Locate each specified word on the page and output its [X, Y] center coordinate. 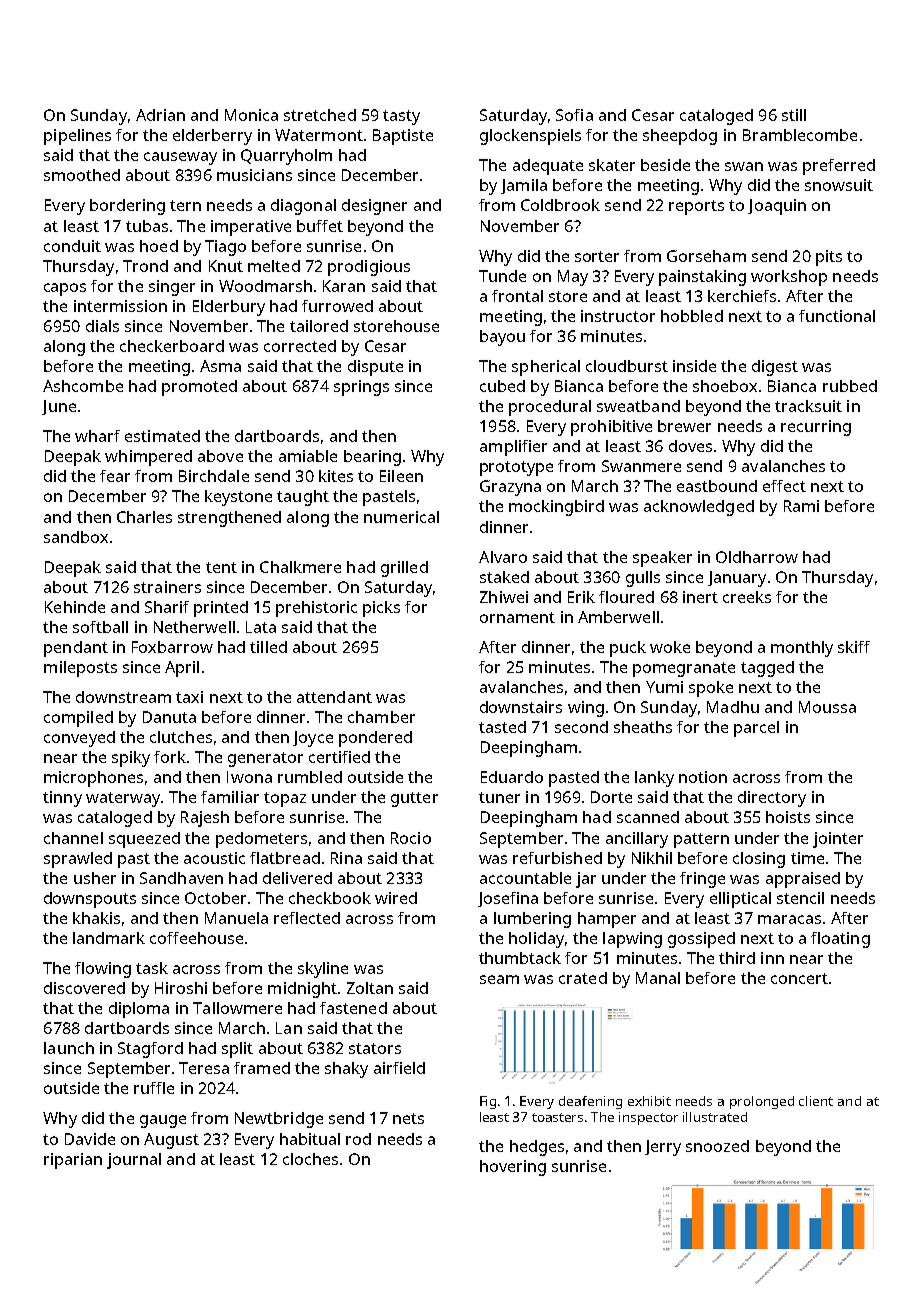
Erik [581, 597]
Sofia [574, 115]
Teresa [204, 1068]
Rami [801, 506]
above [220, 456]
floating [840, 940]
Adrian [160, 115]
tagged [767, 669]
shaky [346, 1070]
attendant [334, 697]
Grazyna [510, 488]
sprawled [78, 860]
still [794, 115]
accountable [525, 878]
